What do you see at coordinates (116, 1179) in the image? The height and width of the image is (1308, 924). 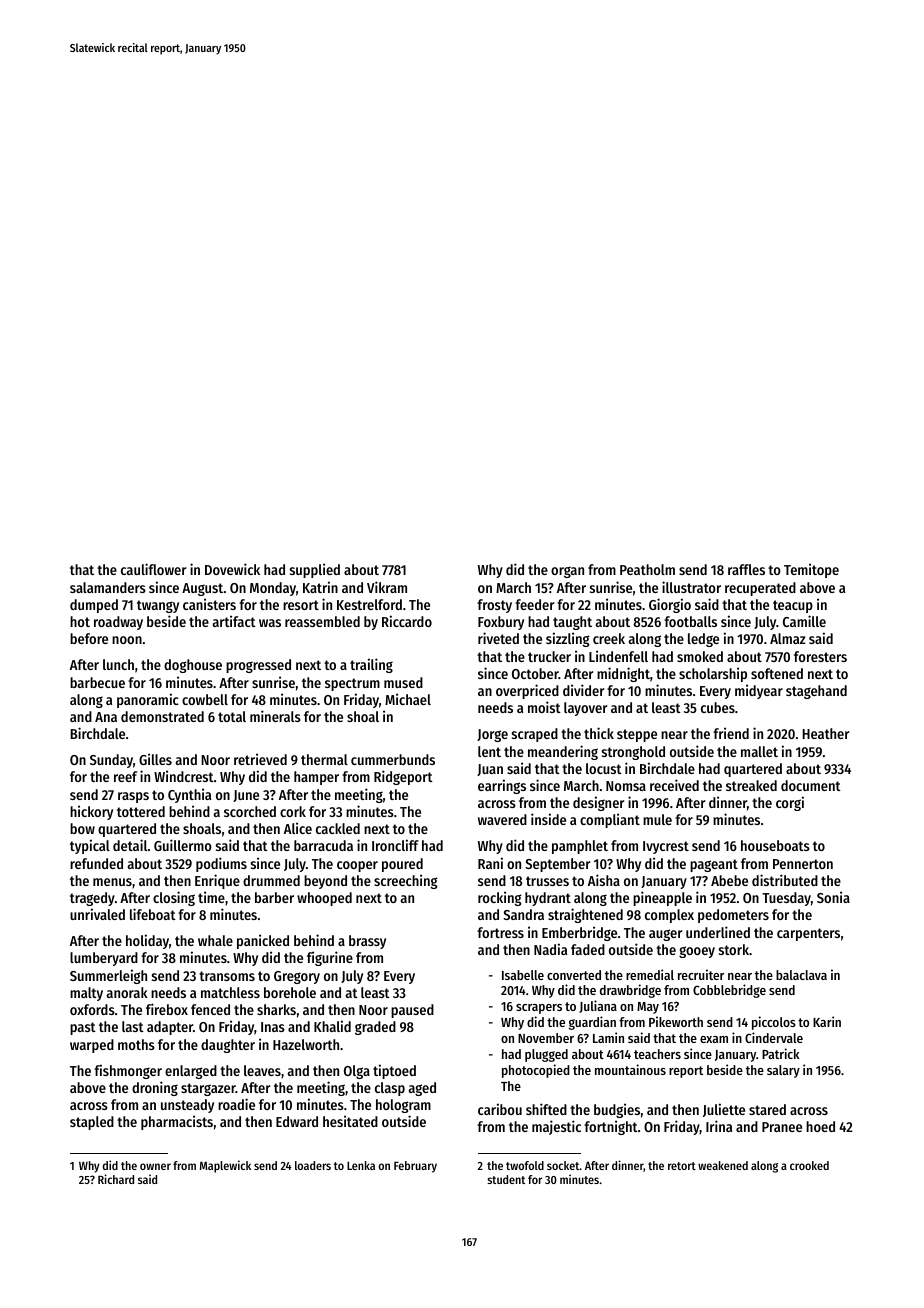 I see `Richard` at bounding box center [116, 1179].
